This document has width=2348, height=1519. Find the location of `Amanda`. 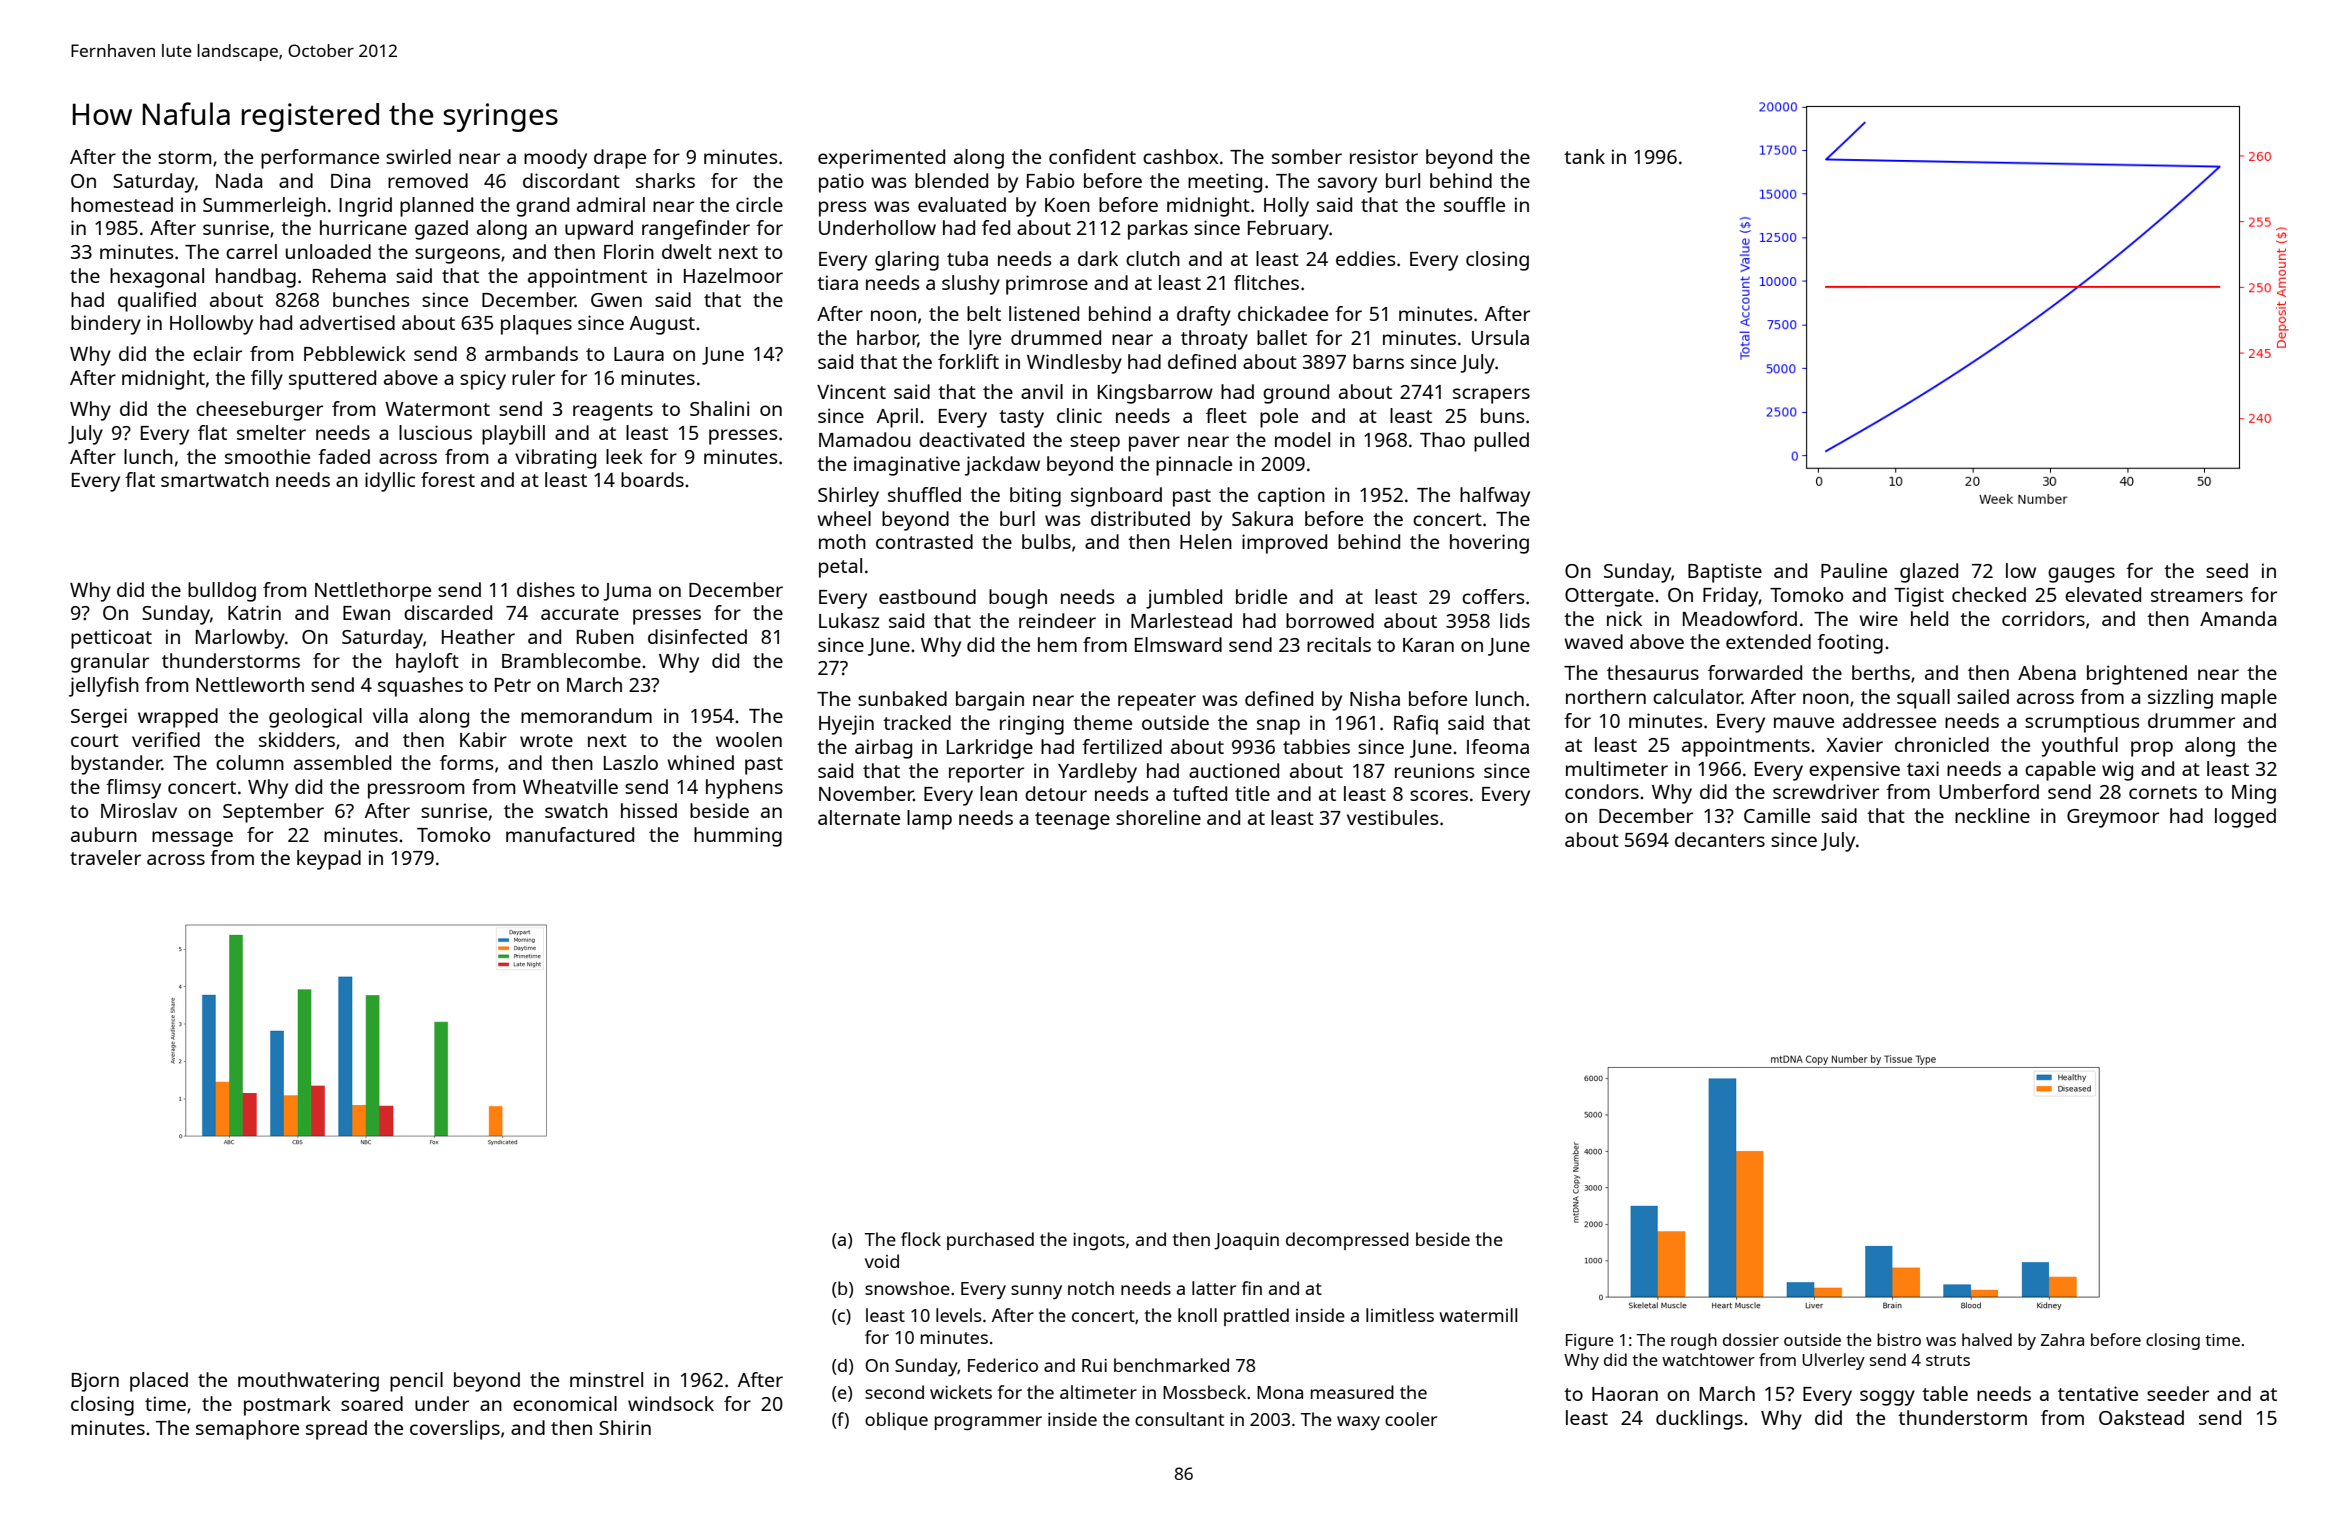

Amanda is located at coordinates (2238, 618).
